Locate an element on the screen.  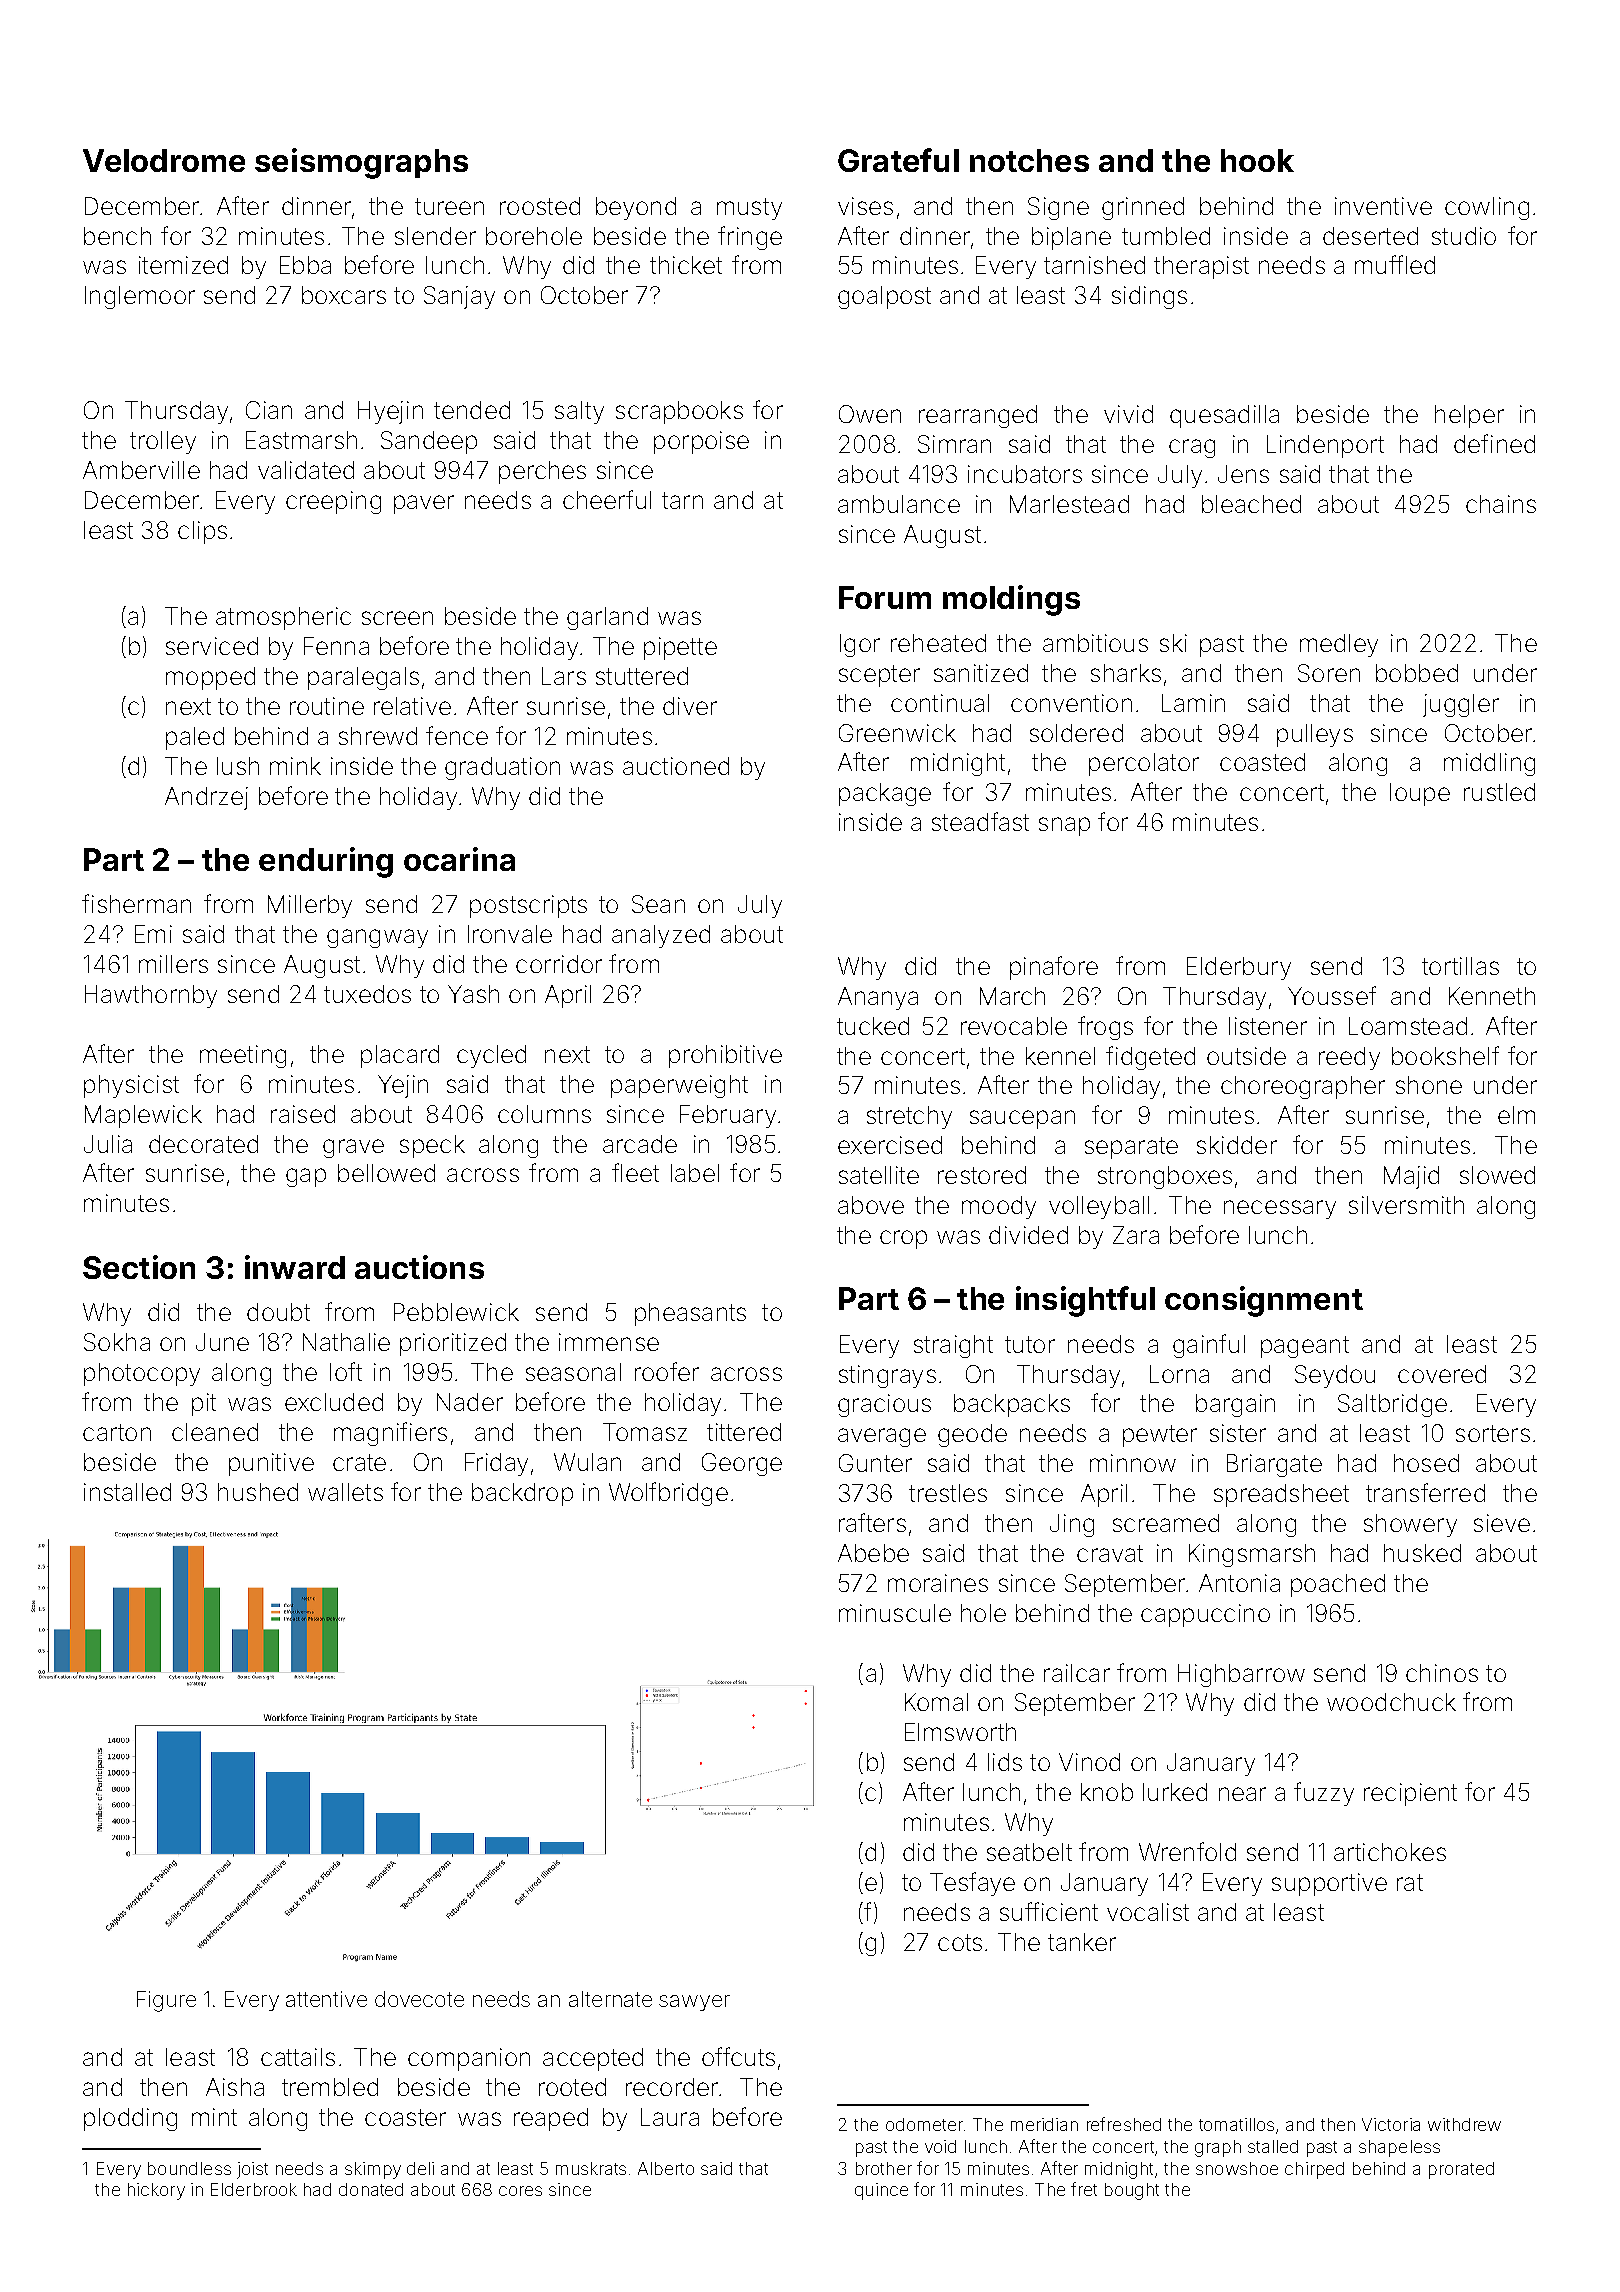
exercised is located at coordinates (890, 1145).
